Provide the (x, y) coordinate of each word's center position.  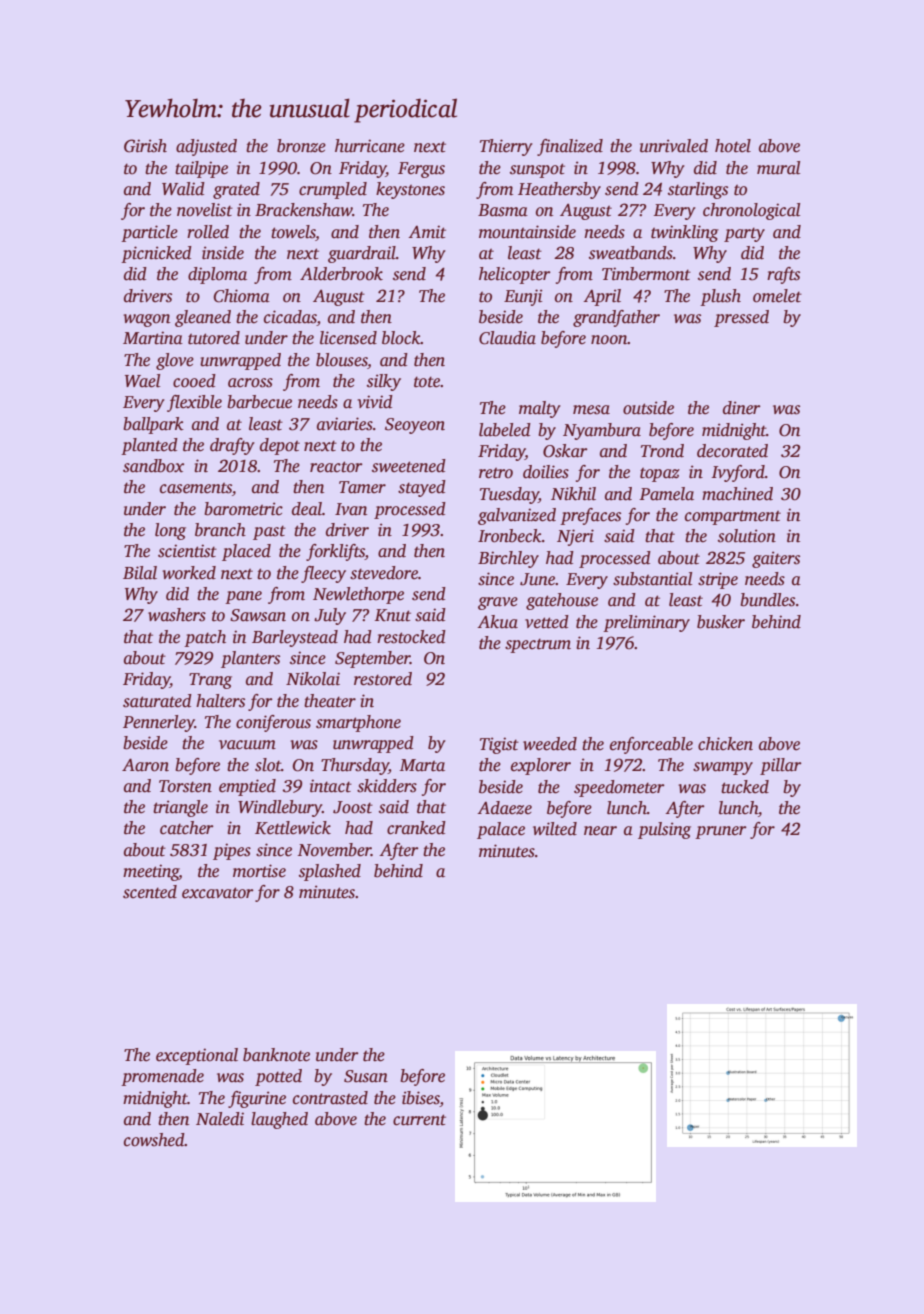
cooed (194, 381)
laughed (279, 1120)
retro (496, 473)
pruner (721, 832)
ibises (421, 1098)
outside (648, 408)
